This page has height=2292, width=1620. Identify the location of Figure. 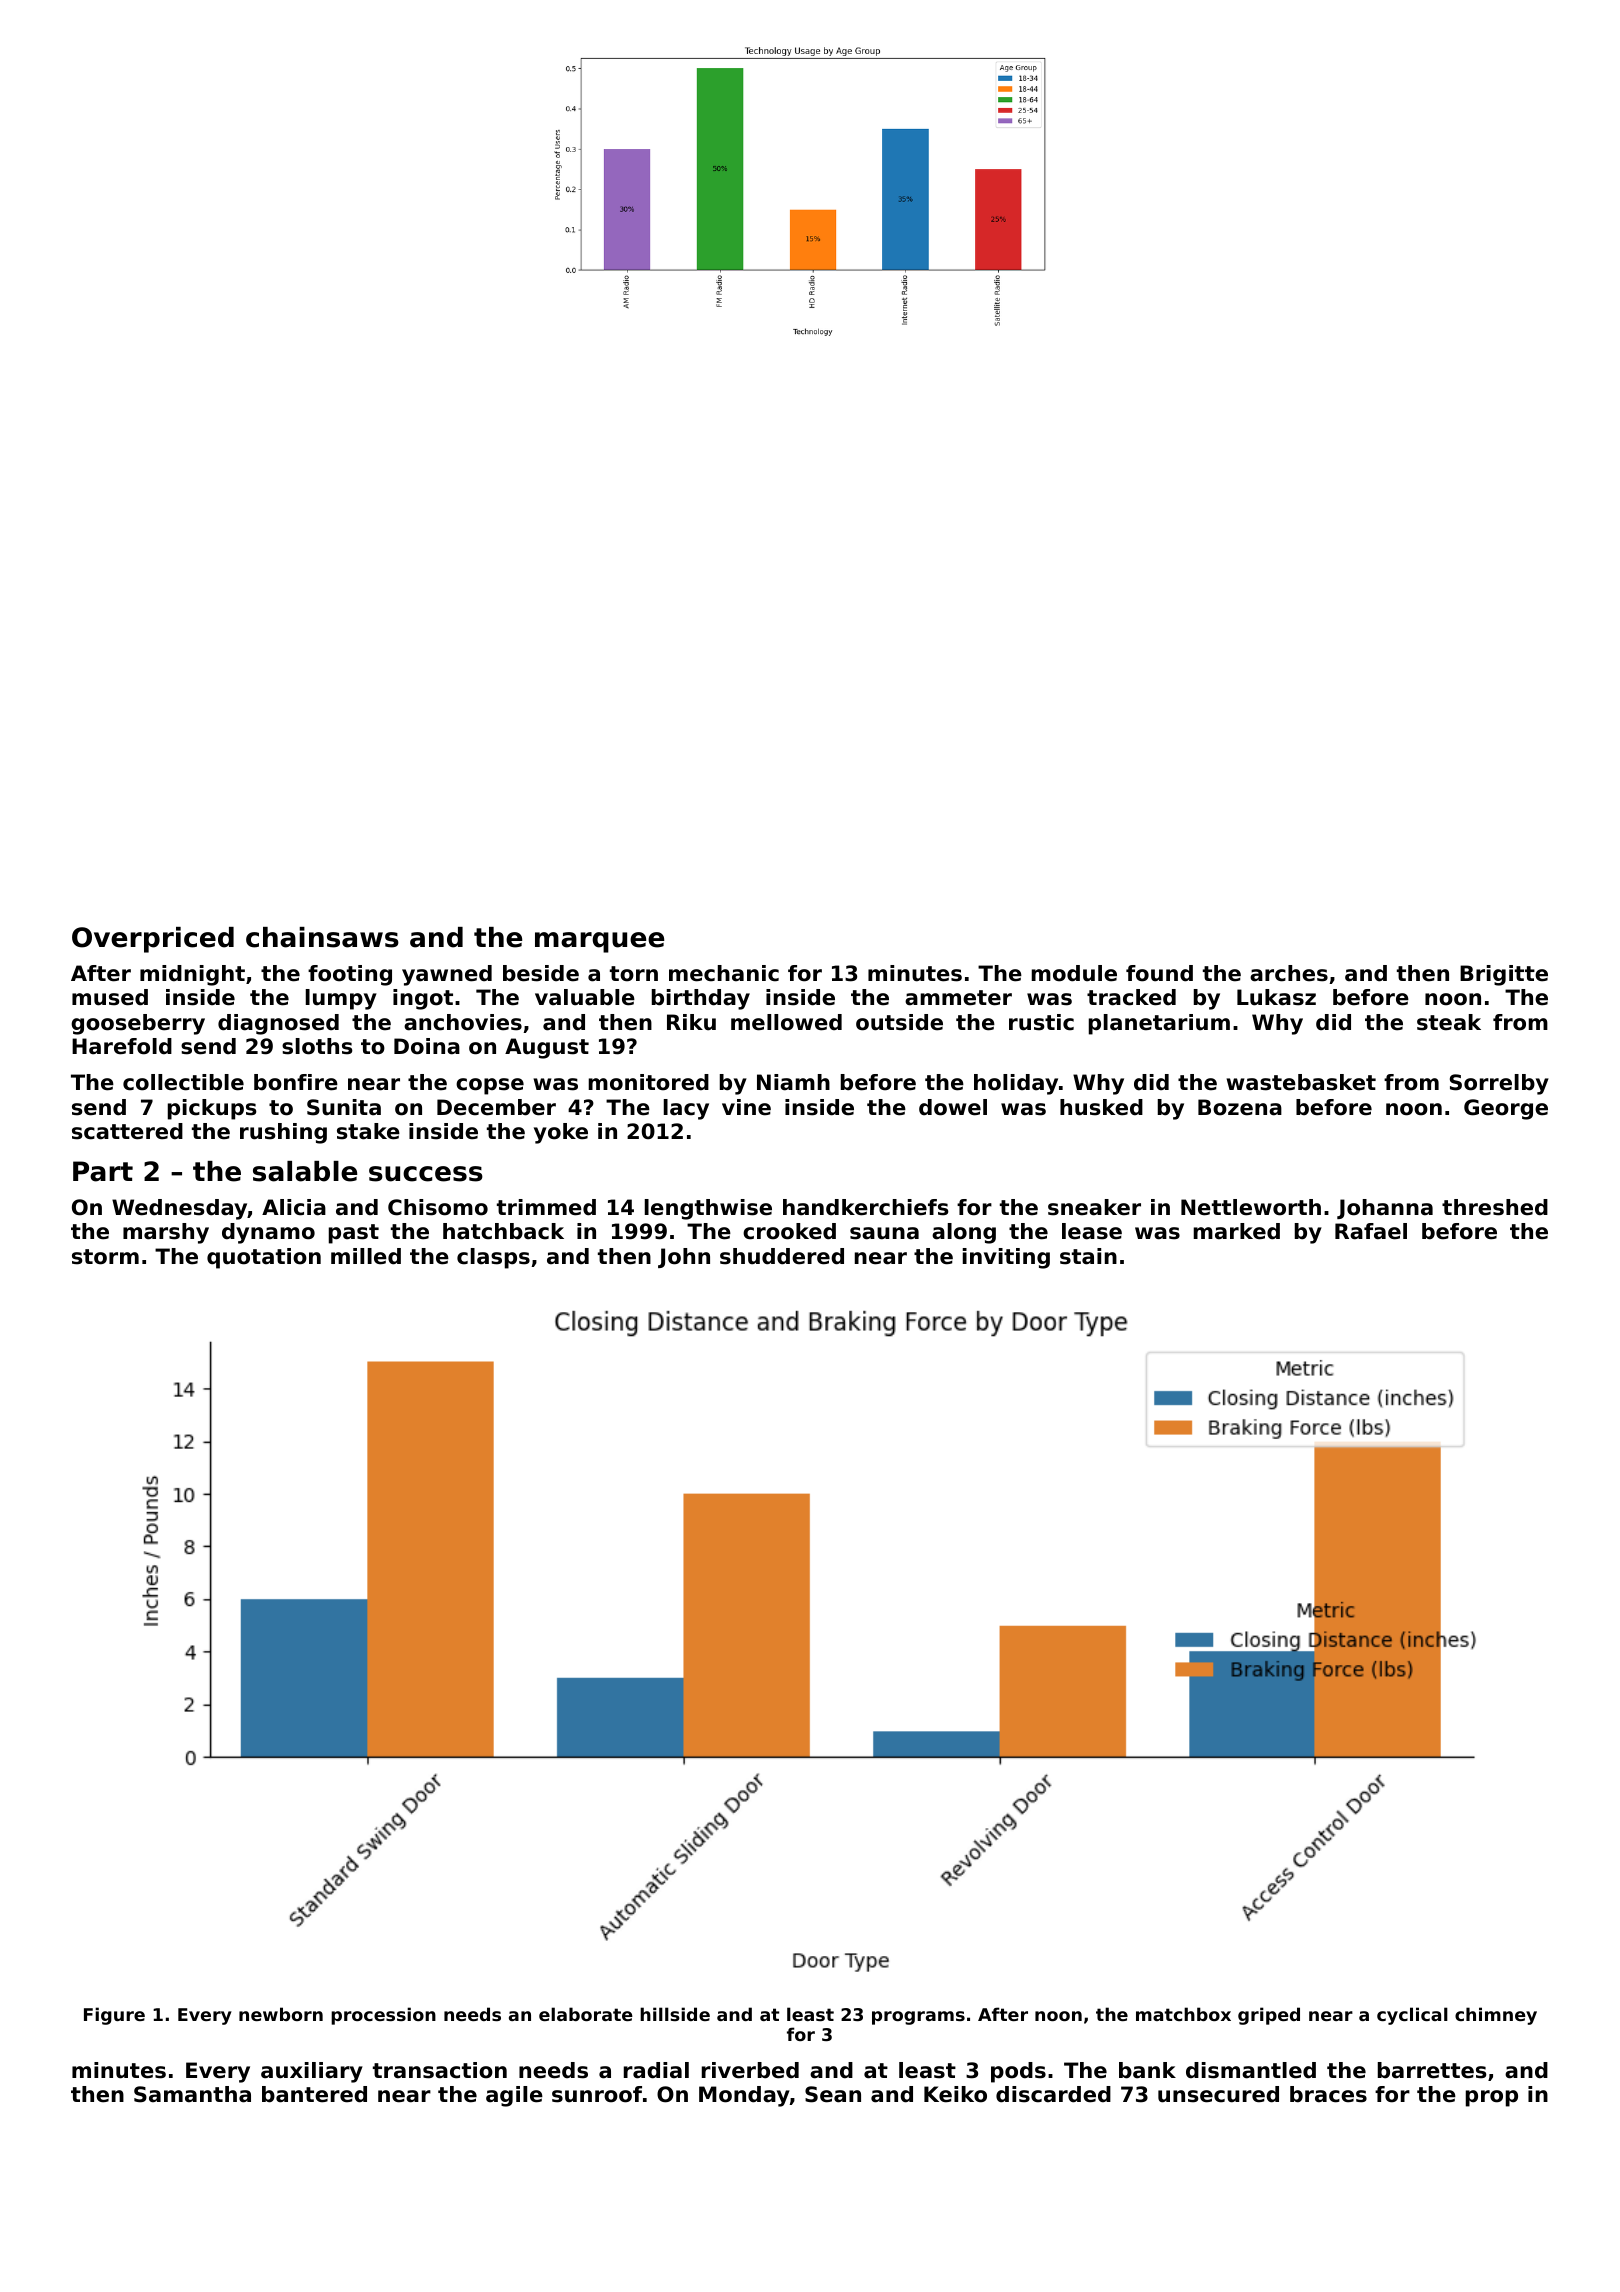
(114, 2016).
